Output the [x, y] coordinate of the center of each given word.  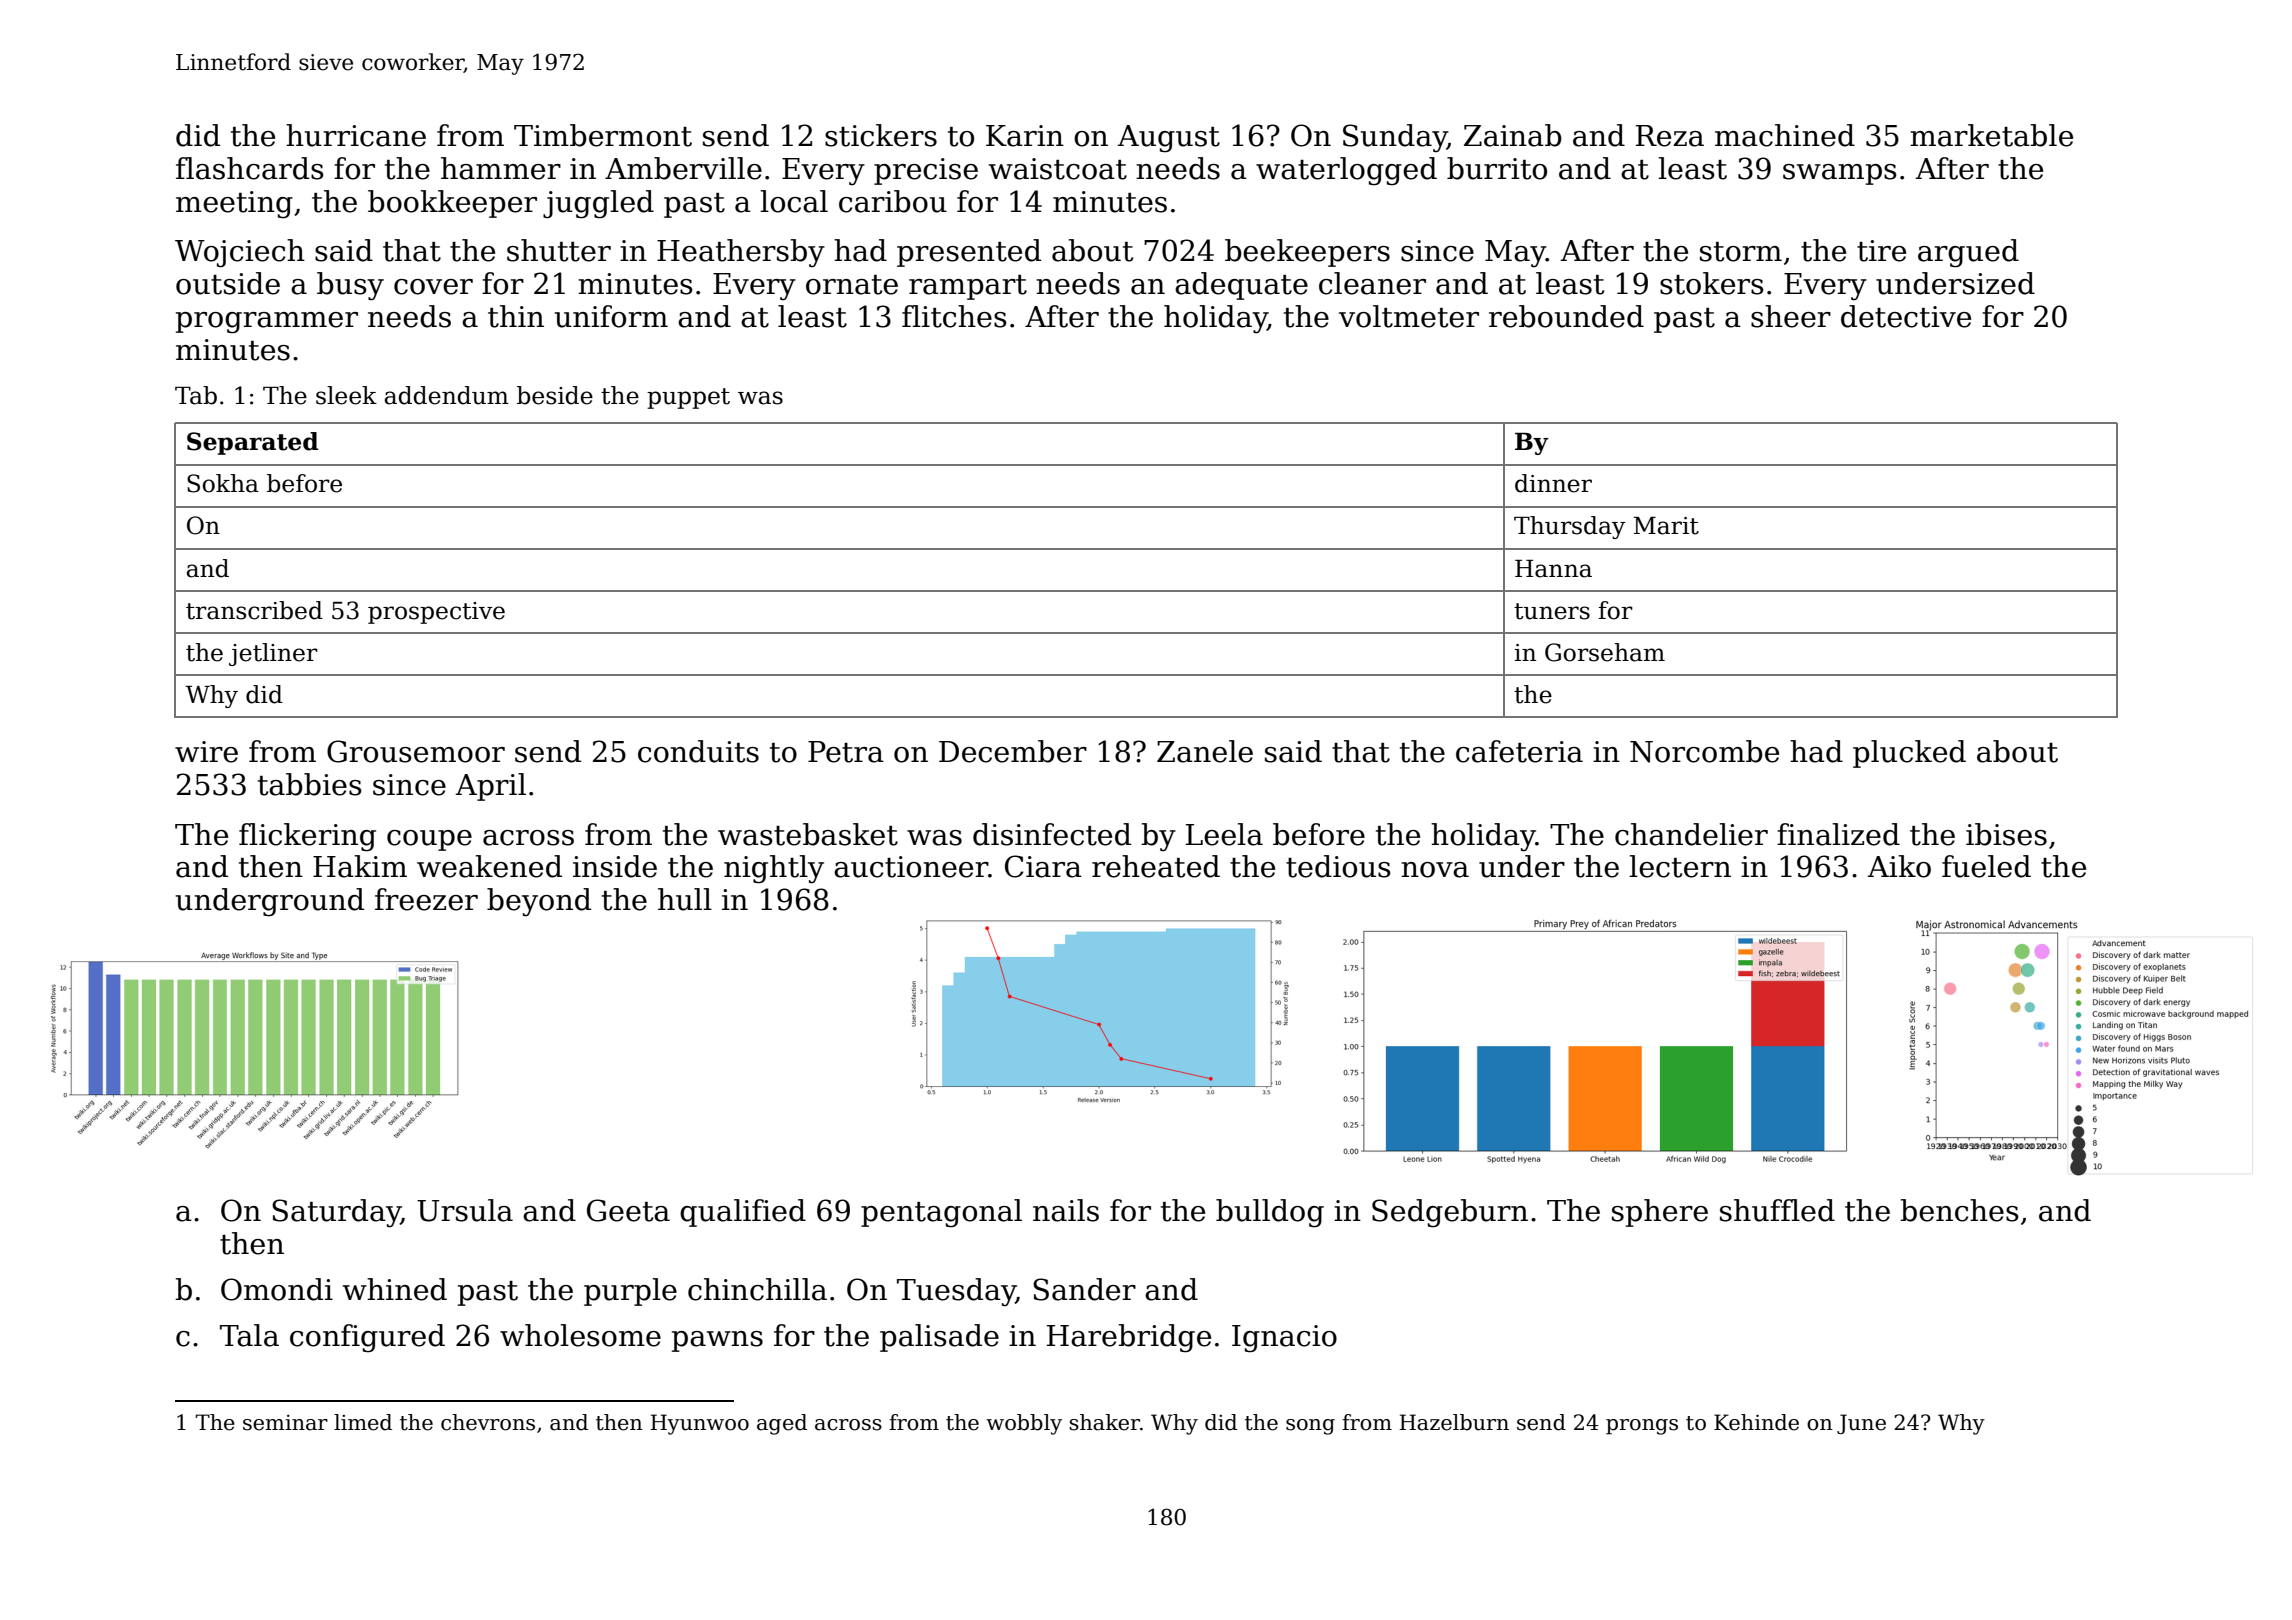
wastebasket [808, 834]
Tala [249, 1335]
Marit [1666, 526]
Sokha [223, 483]
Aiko [1899, 866]
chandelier [1691, 834]
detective [1906, 316]
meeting [234, 205]
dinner [1553, 483]
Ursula [465, 1210]
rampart [968, 287]
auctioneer [911, 867]
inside [615, 866]
